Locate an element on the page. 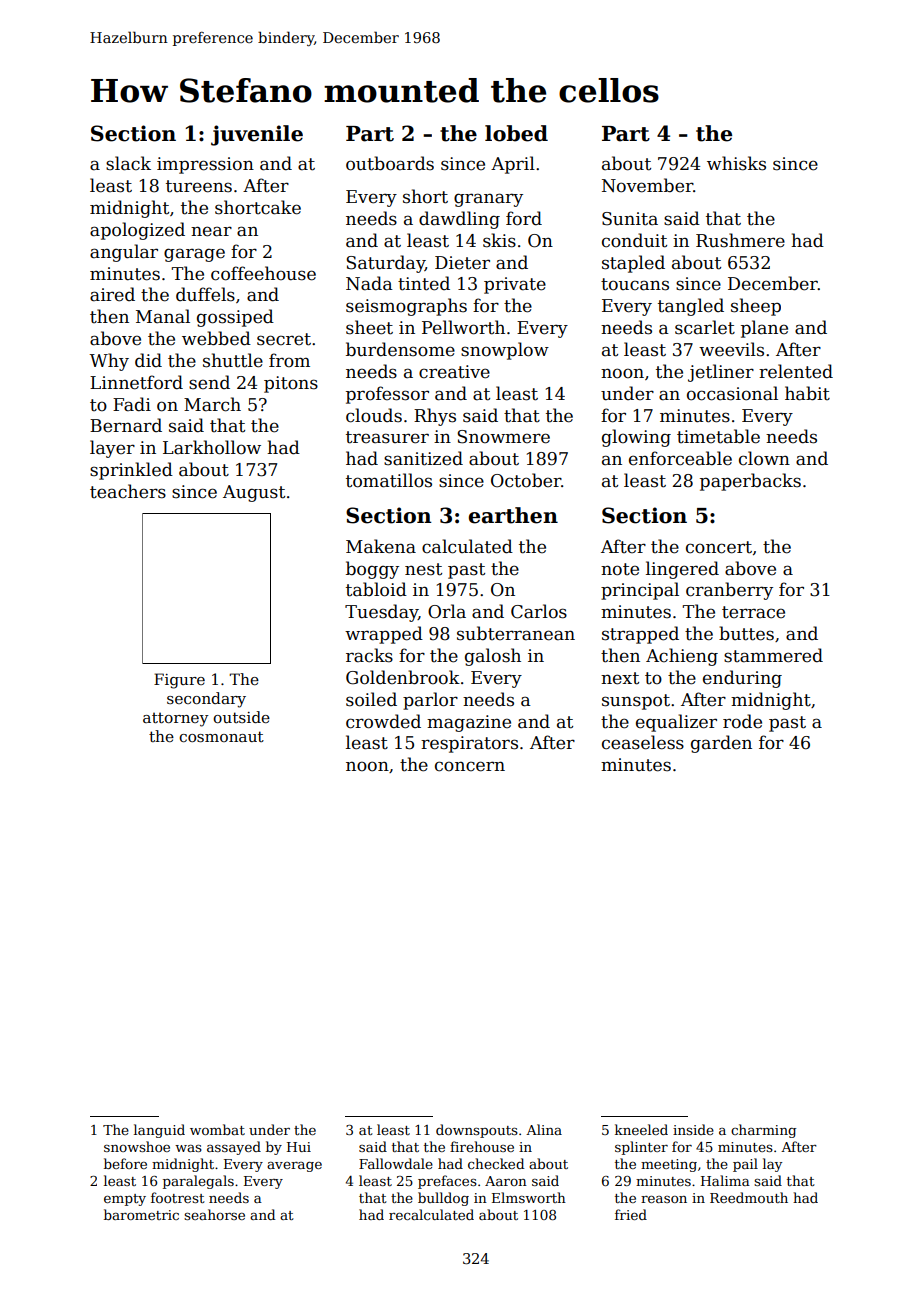 The width and height of the image is (924, 1308). before is located at coordinates (125, 1163).
